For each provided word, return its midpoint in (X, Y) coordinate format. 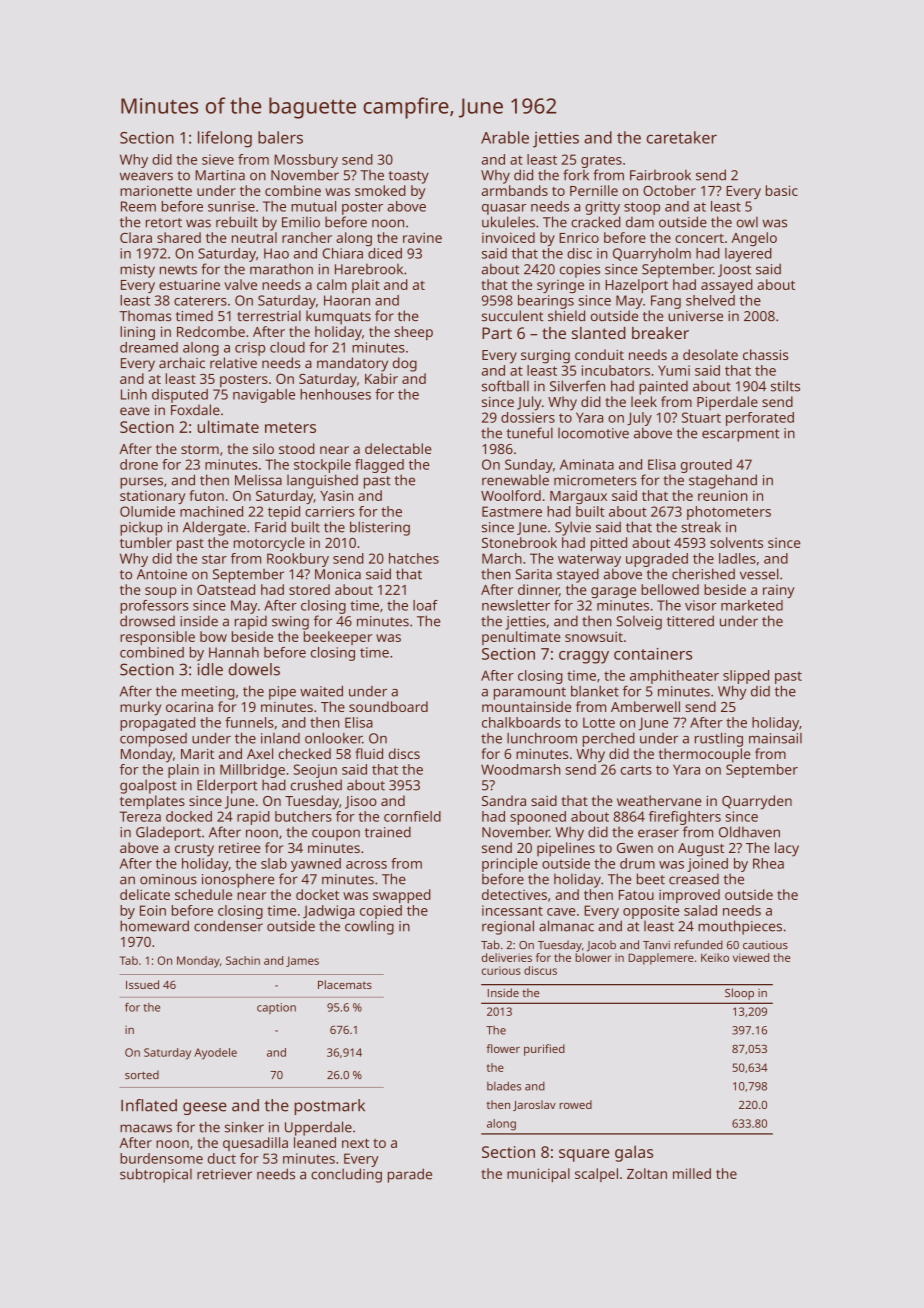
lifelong (225, 139)
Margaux (578, 497)
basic (782, 190)
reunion (722, 495)
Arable (505, 137)
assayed (727, 286)
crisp (250, 349)
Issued (142, 984)
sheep (414, 333)
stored (309, 589)
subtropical (156, 1175)
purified (544, 1050)
